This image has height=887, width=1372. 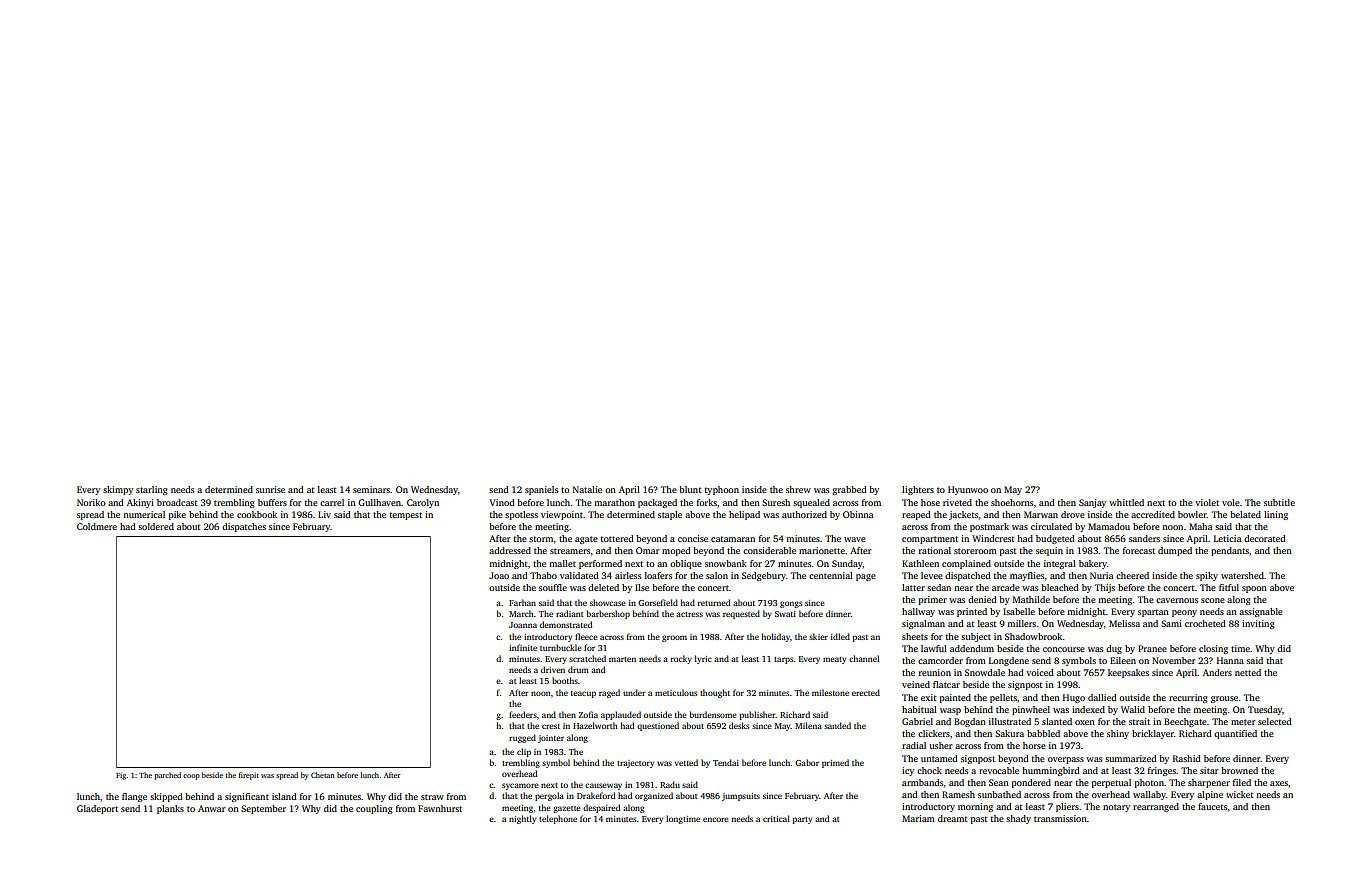 I want to click on sunrise, so click(x=270, y=489).
